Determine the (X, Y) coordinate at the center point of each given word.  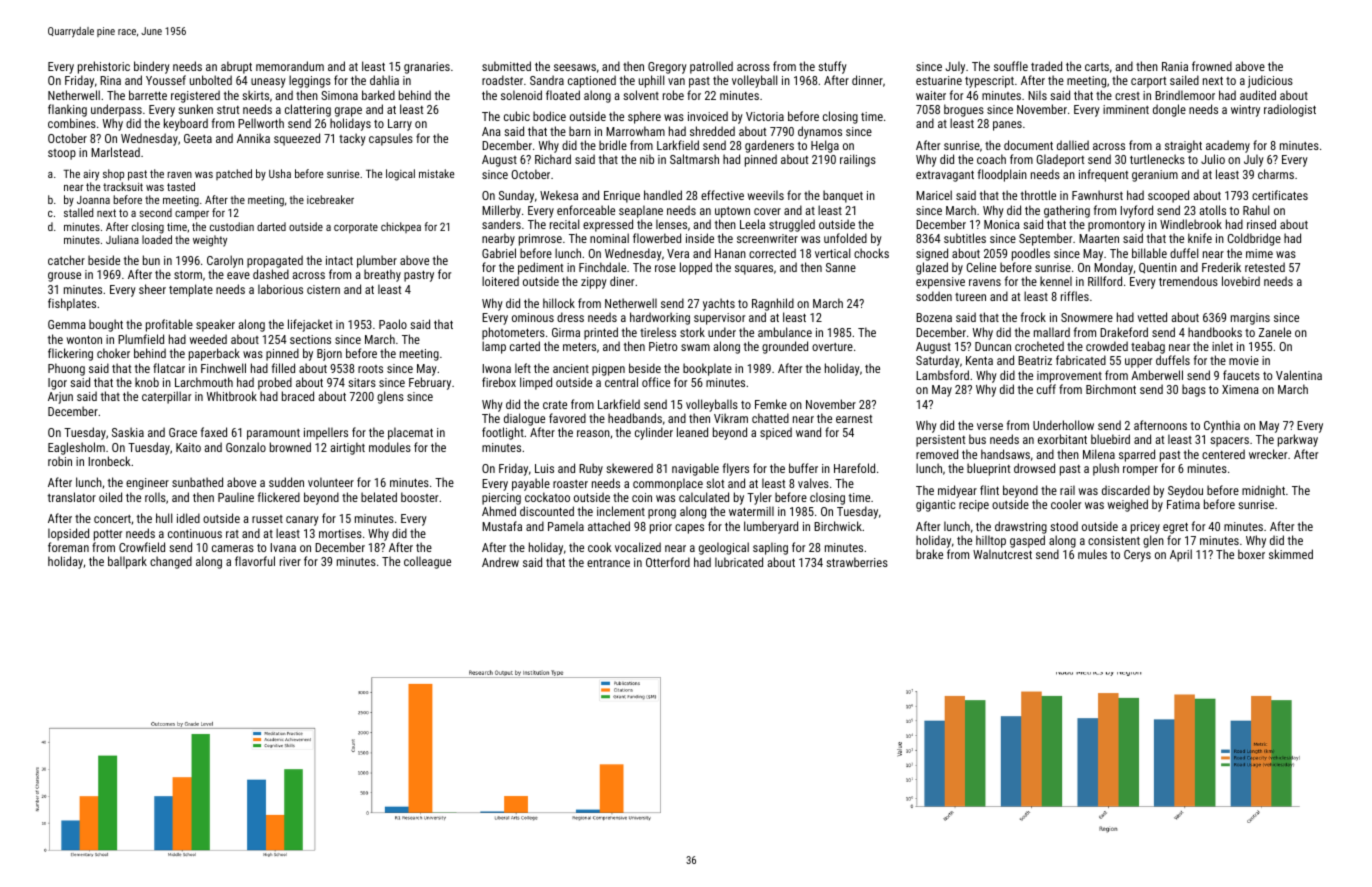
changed (171, 562)
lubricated (739, 562)
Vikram (731, 418)
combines (72, 123)
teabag (1148, 347)
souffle (1011, 66)
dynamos (820, 132)
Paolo (393, 324)
